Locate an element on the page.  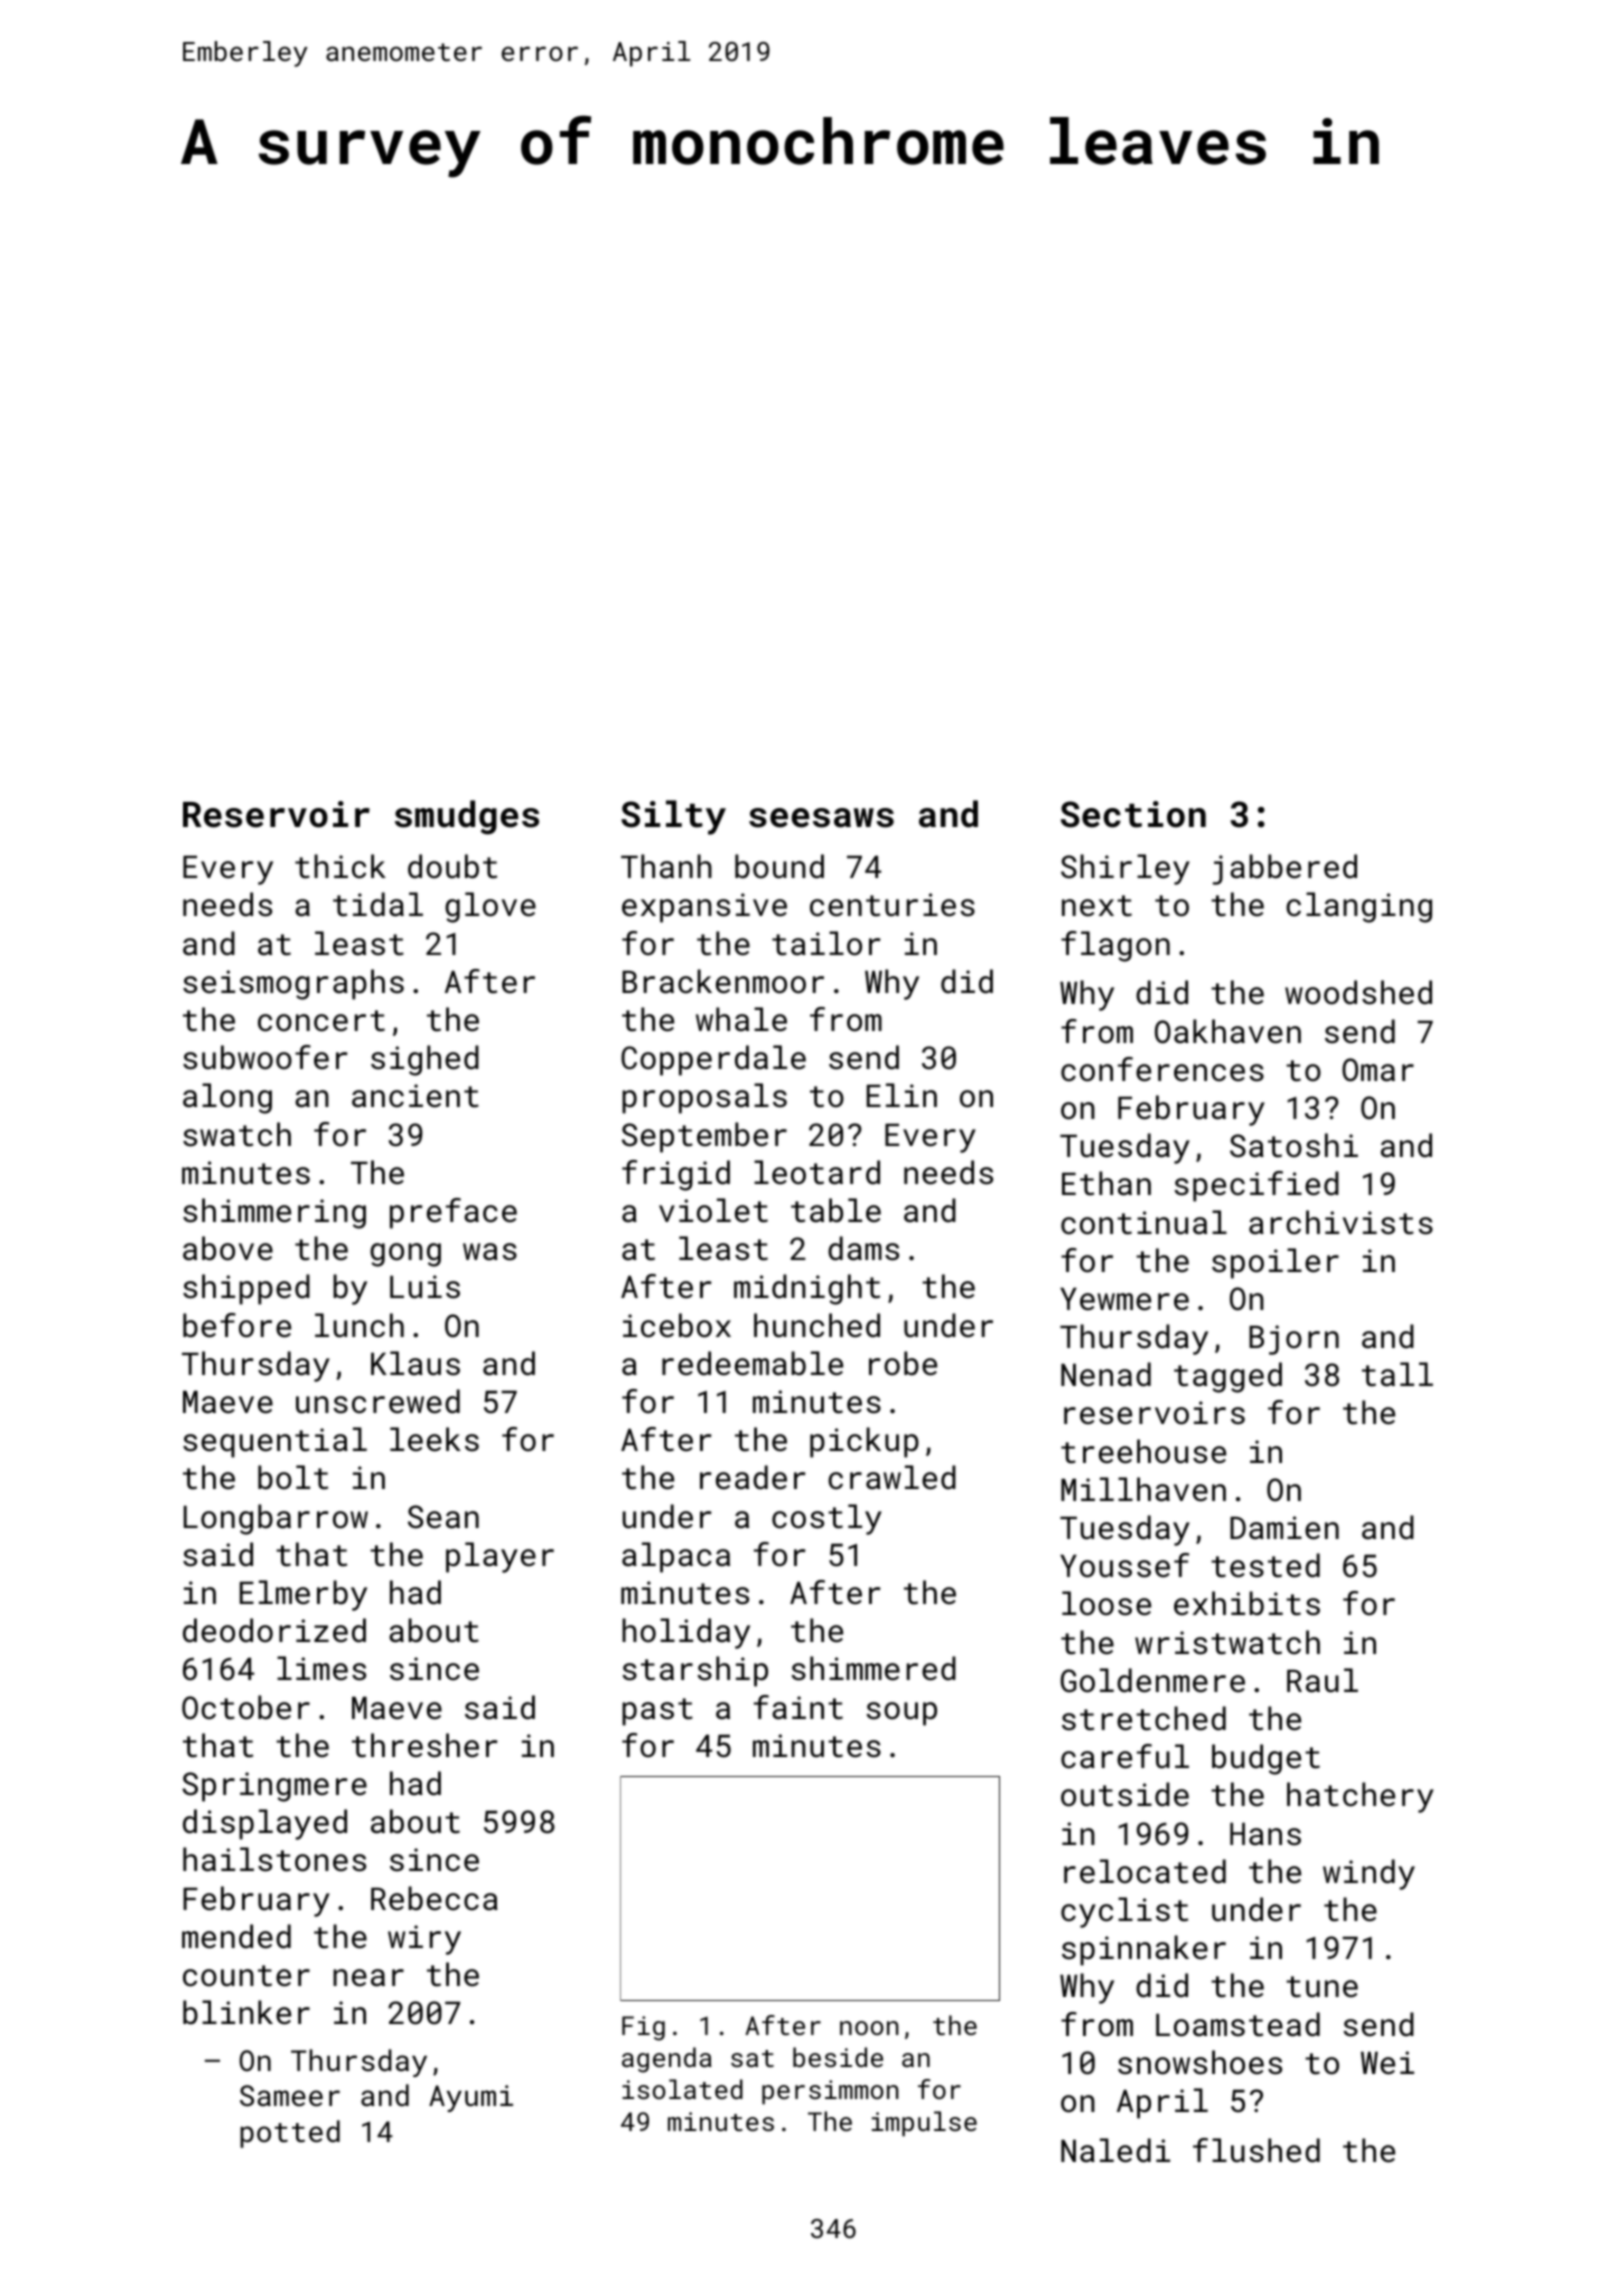
Rebecca is located at coordinates (434, 1898).
